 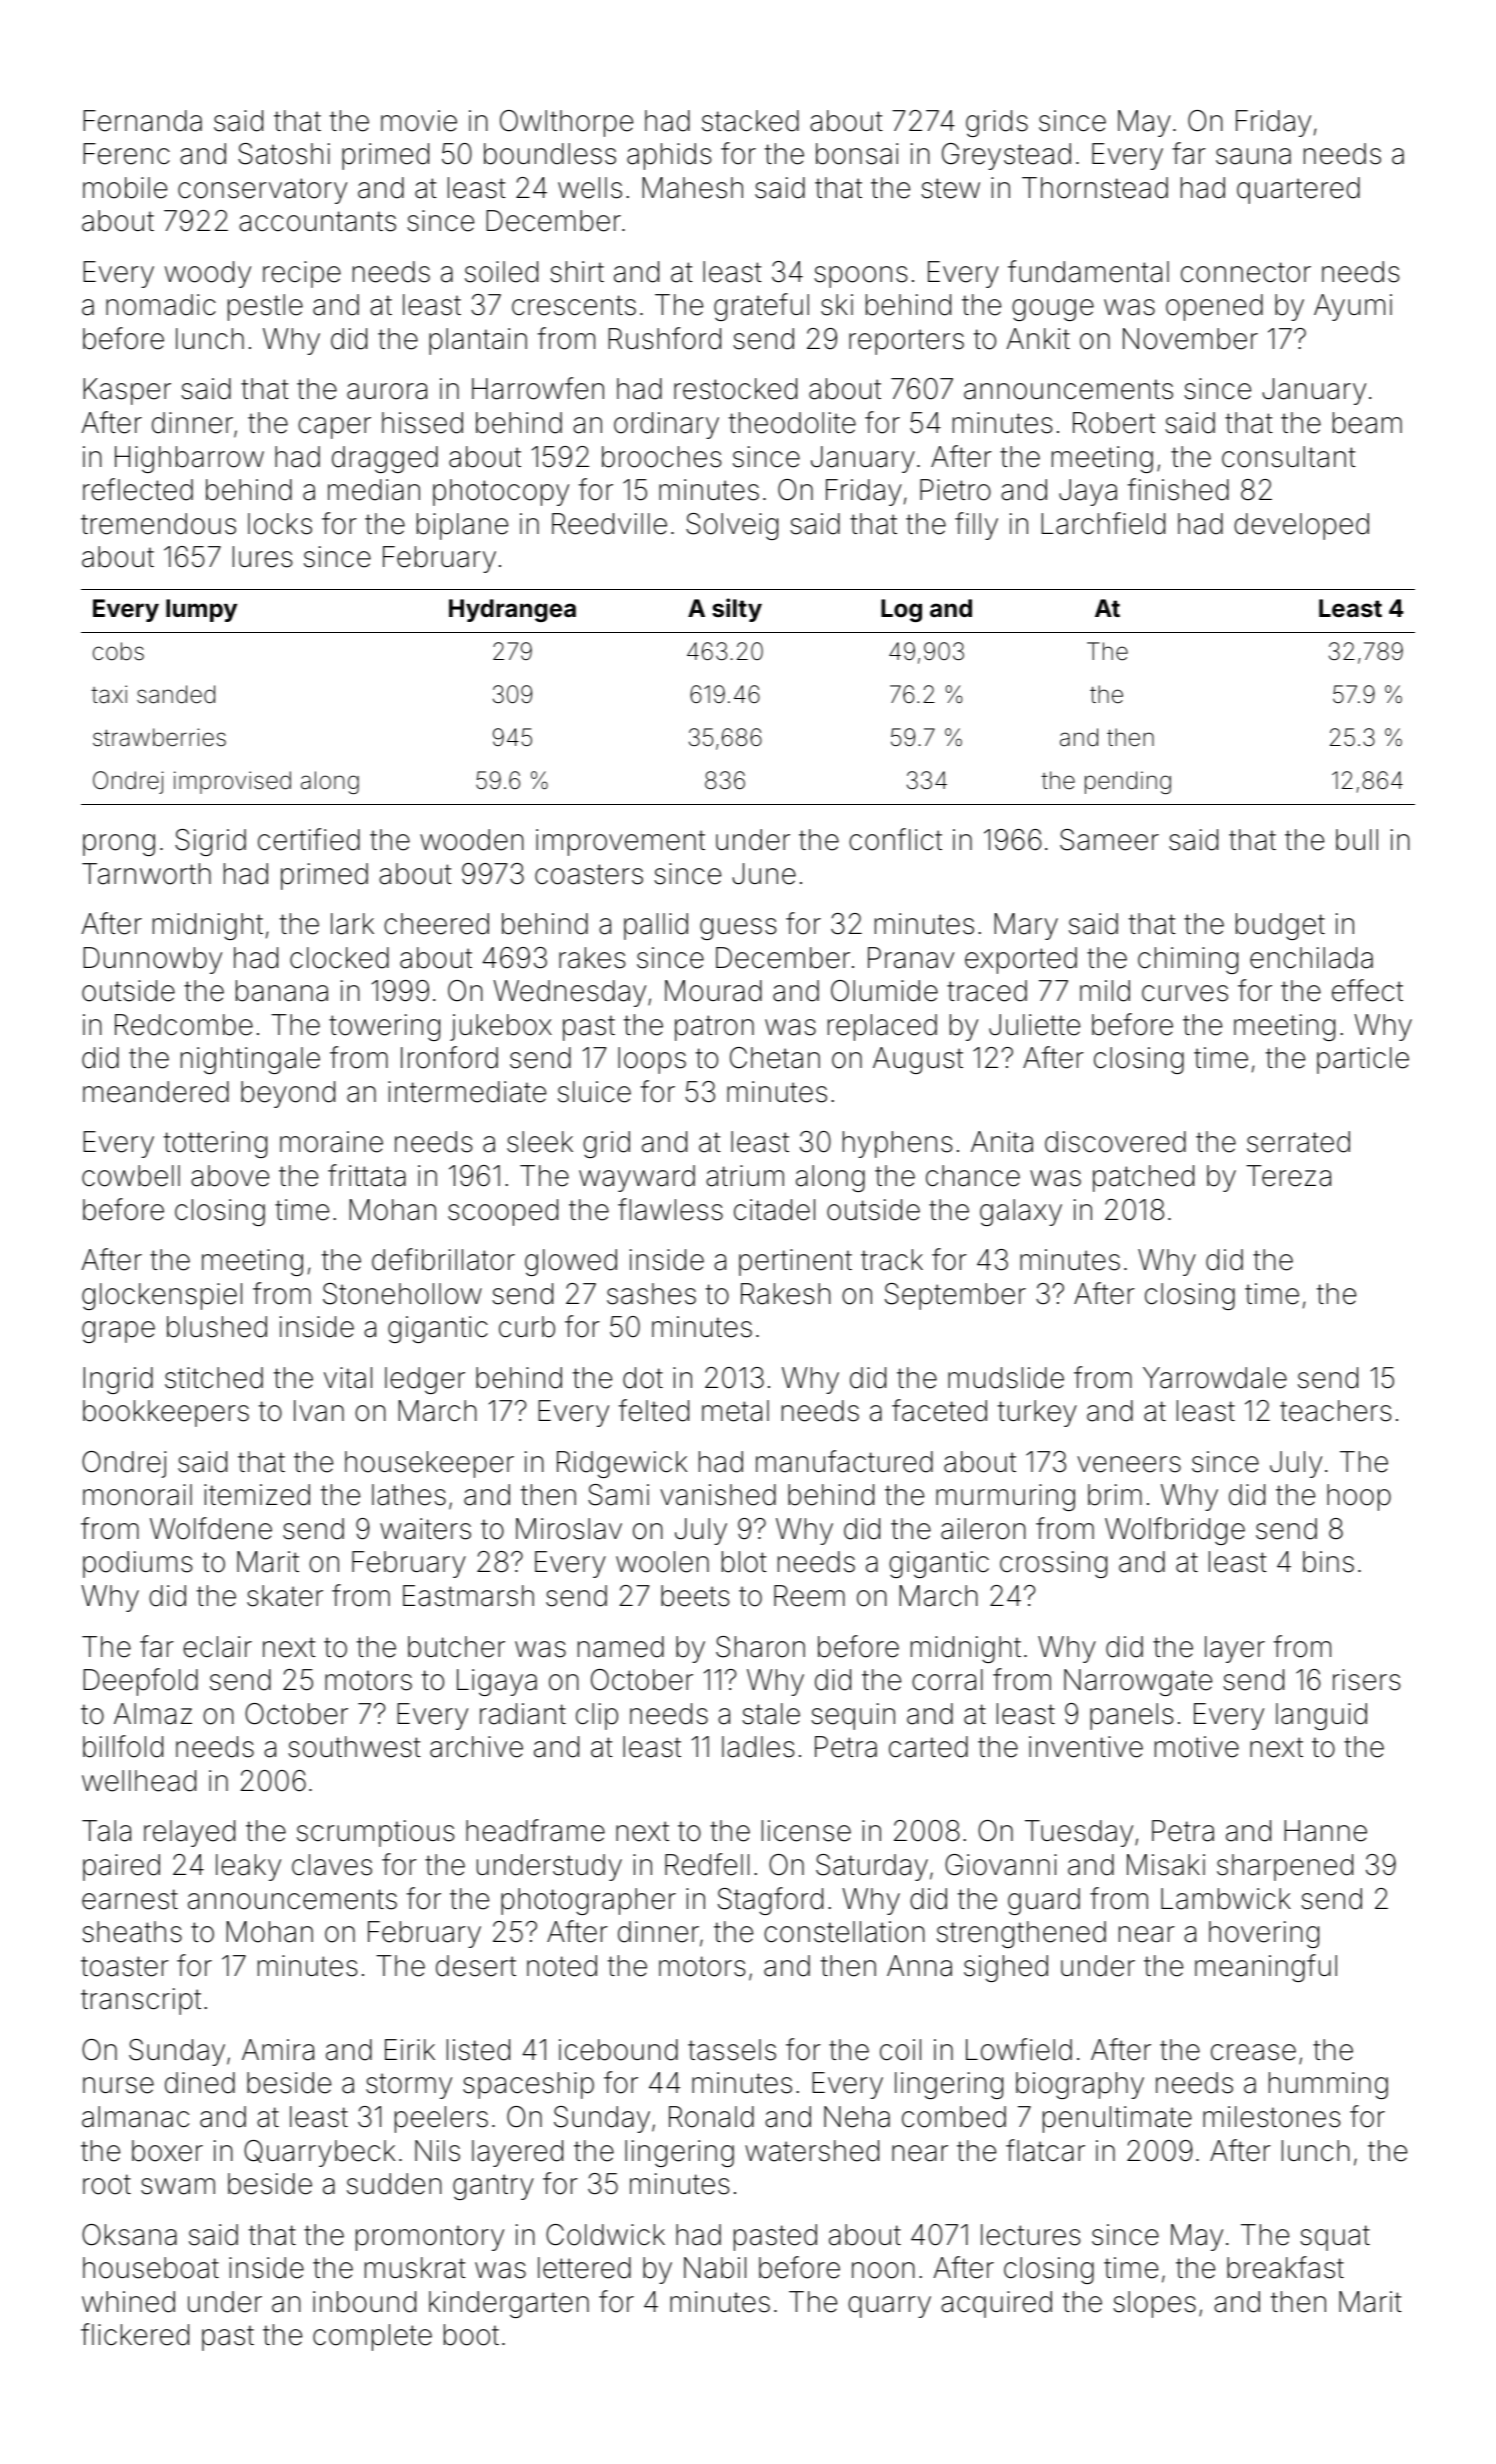 I want to click on theodolite, so click(x=792, y=423).
